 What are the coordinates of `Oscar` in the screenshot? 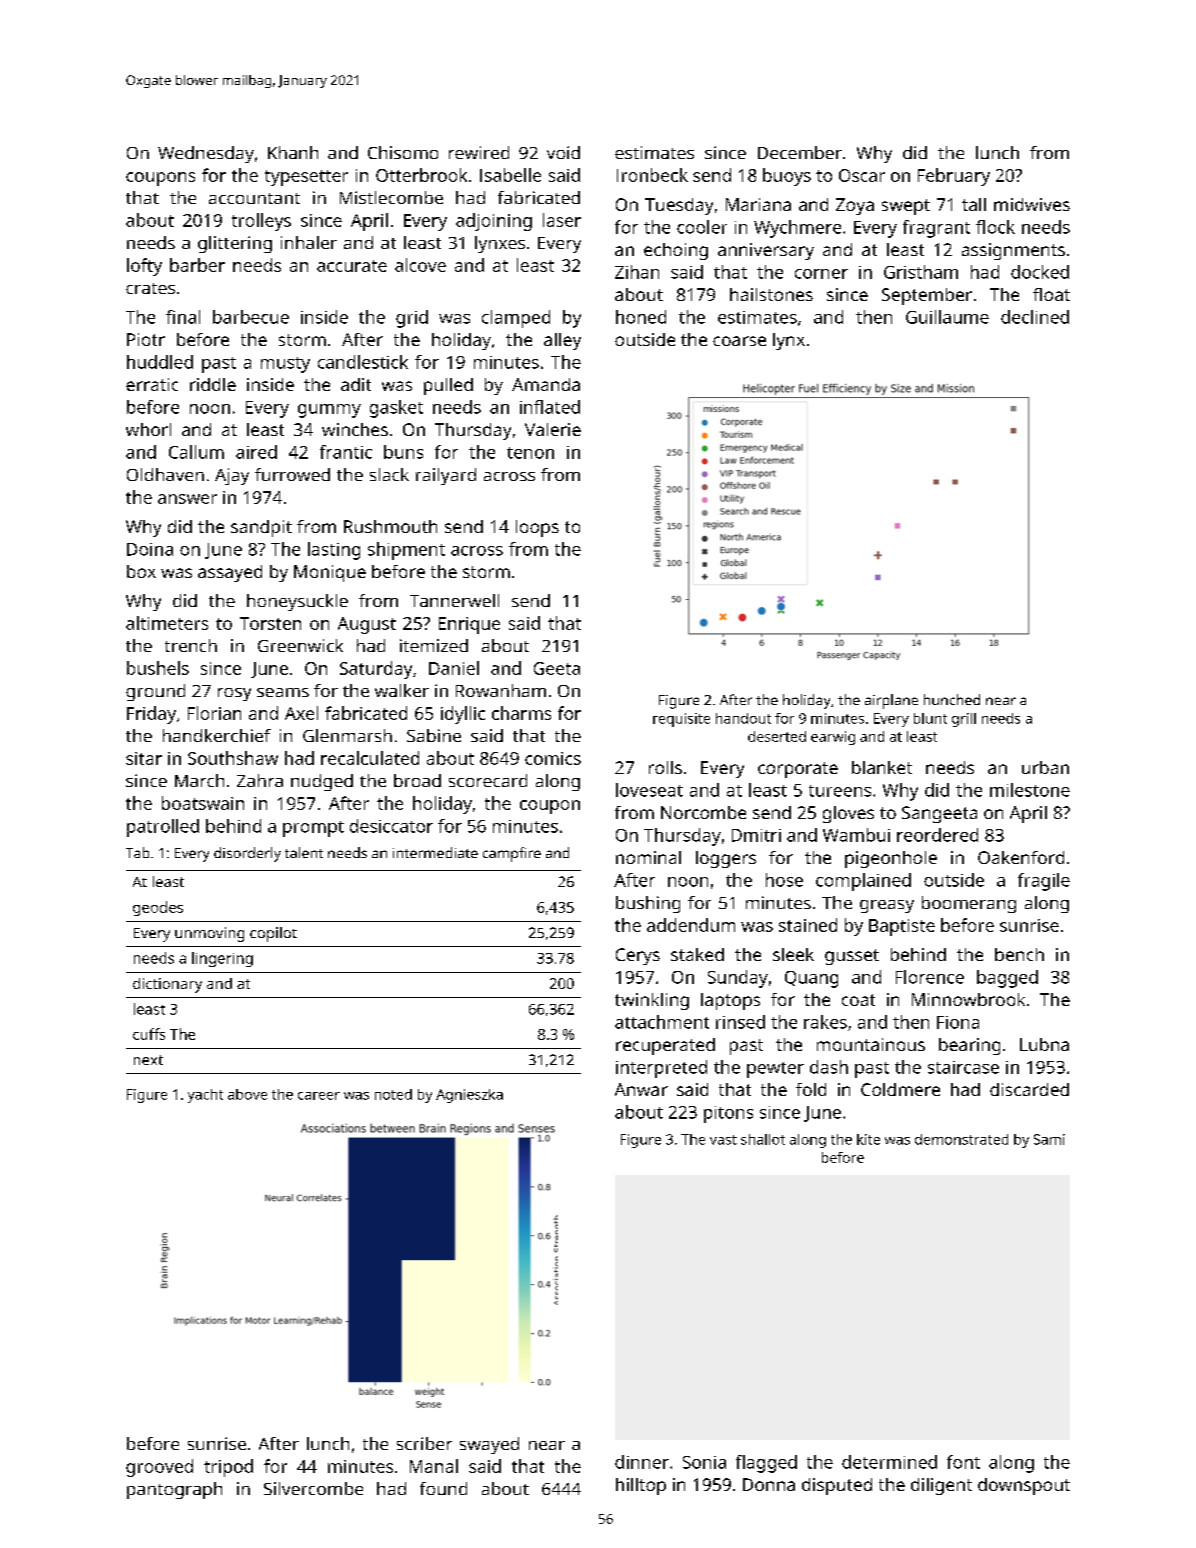 It's located at (862, 175).
